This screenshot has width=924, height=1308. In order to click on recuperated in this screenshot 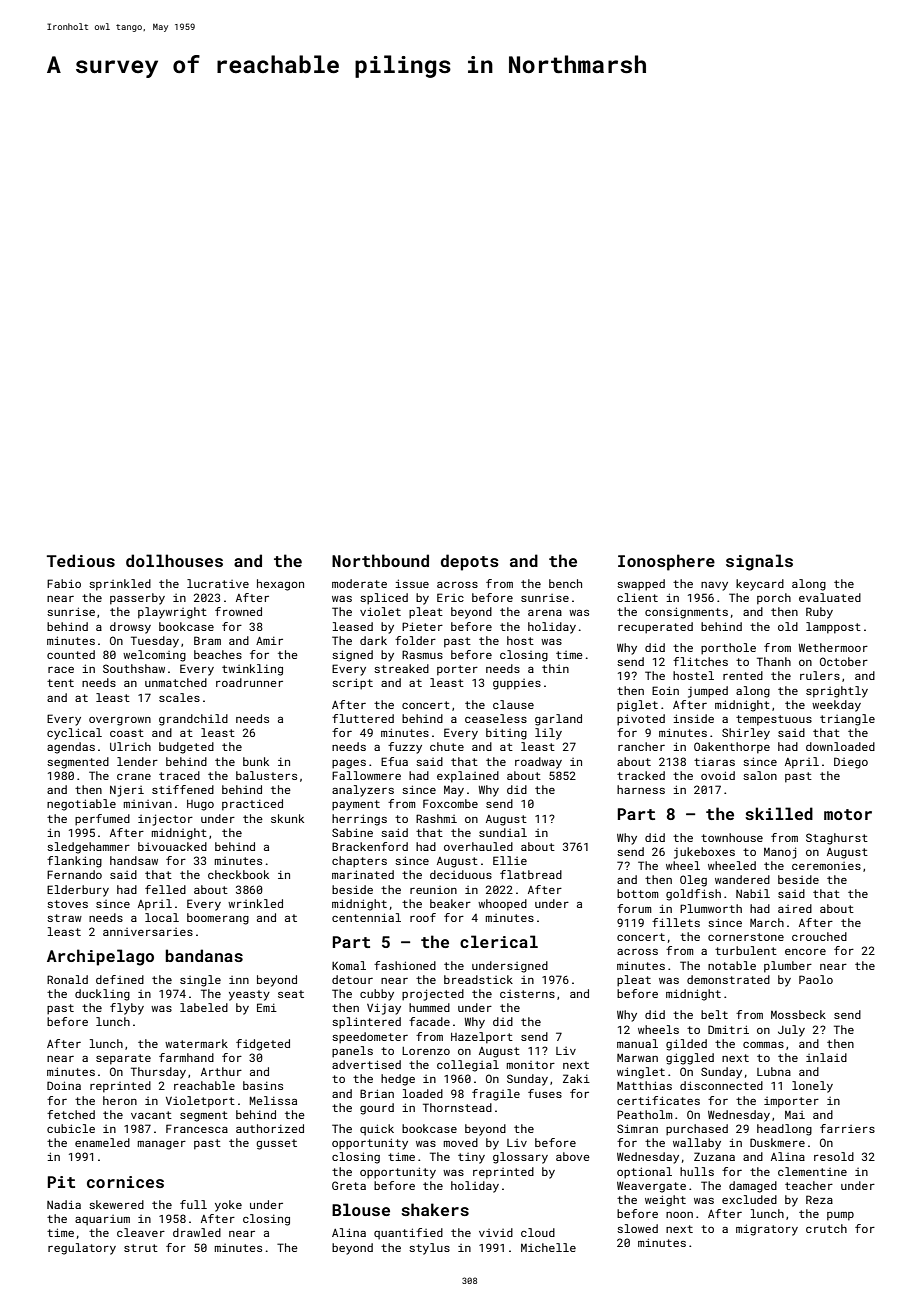, I will do `click(655, 628)`.
